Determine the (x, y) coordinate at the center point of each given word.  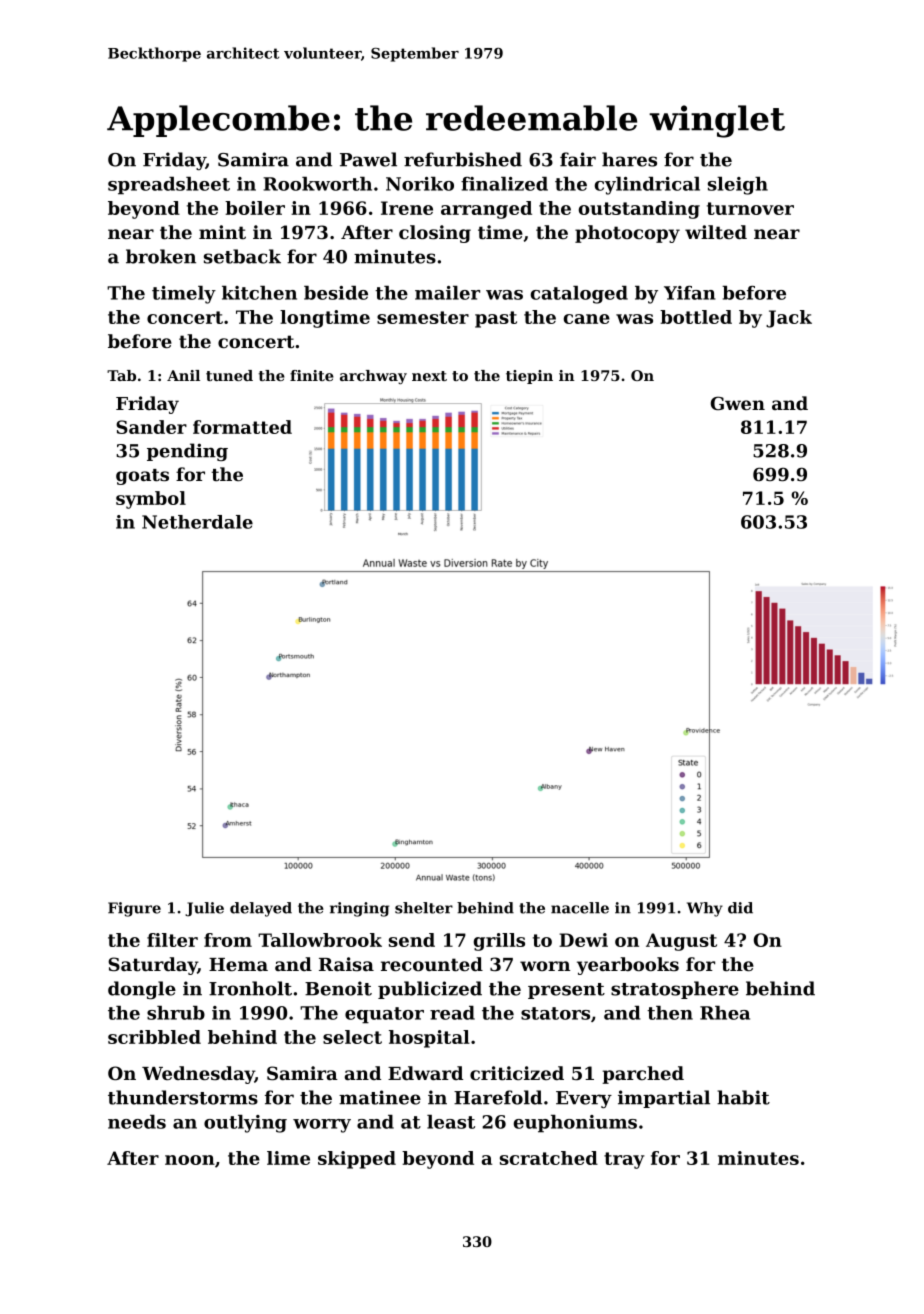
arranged (486, 210)
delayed (261, 909)
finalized (504, 184)
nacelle (580, 908)
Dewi (583, 940)
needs (137, 1122)
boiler (255, 208)
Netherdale (197, 522)
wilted (716, 232)
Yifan (690, 293)
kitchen (259, 293)
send (412, 940)
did (740, 908)
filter (172, 940)
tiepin (529, 377)
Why (705, 909)
